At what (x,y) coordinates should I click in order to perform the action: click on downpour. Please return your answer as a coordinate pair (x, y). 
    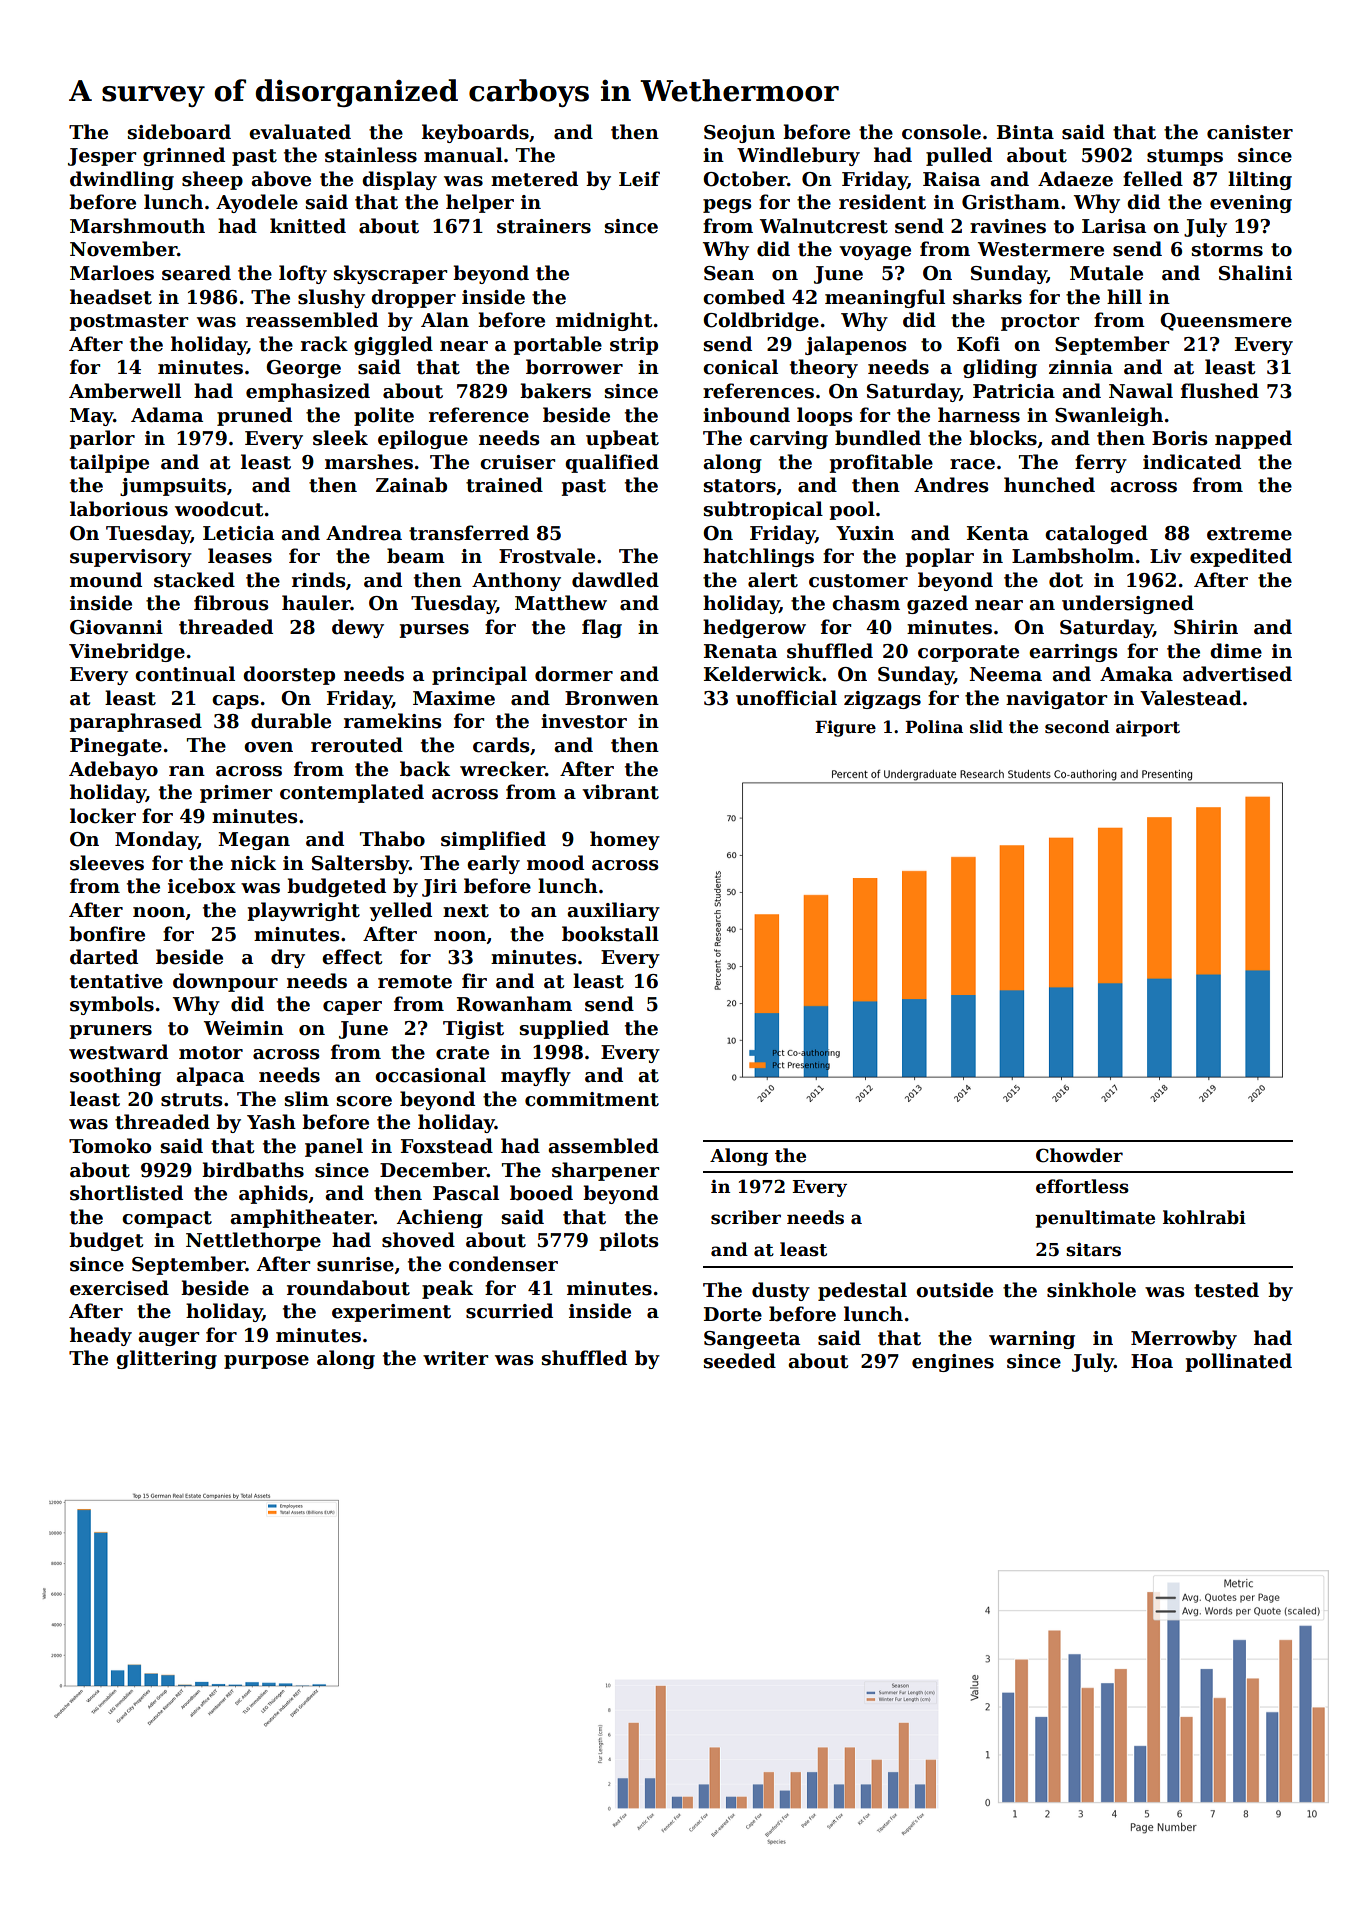
    Looking at the image, I should click on (225, 982).
